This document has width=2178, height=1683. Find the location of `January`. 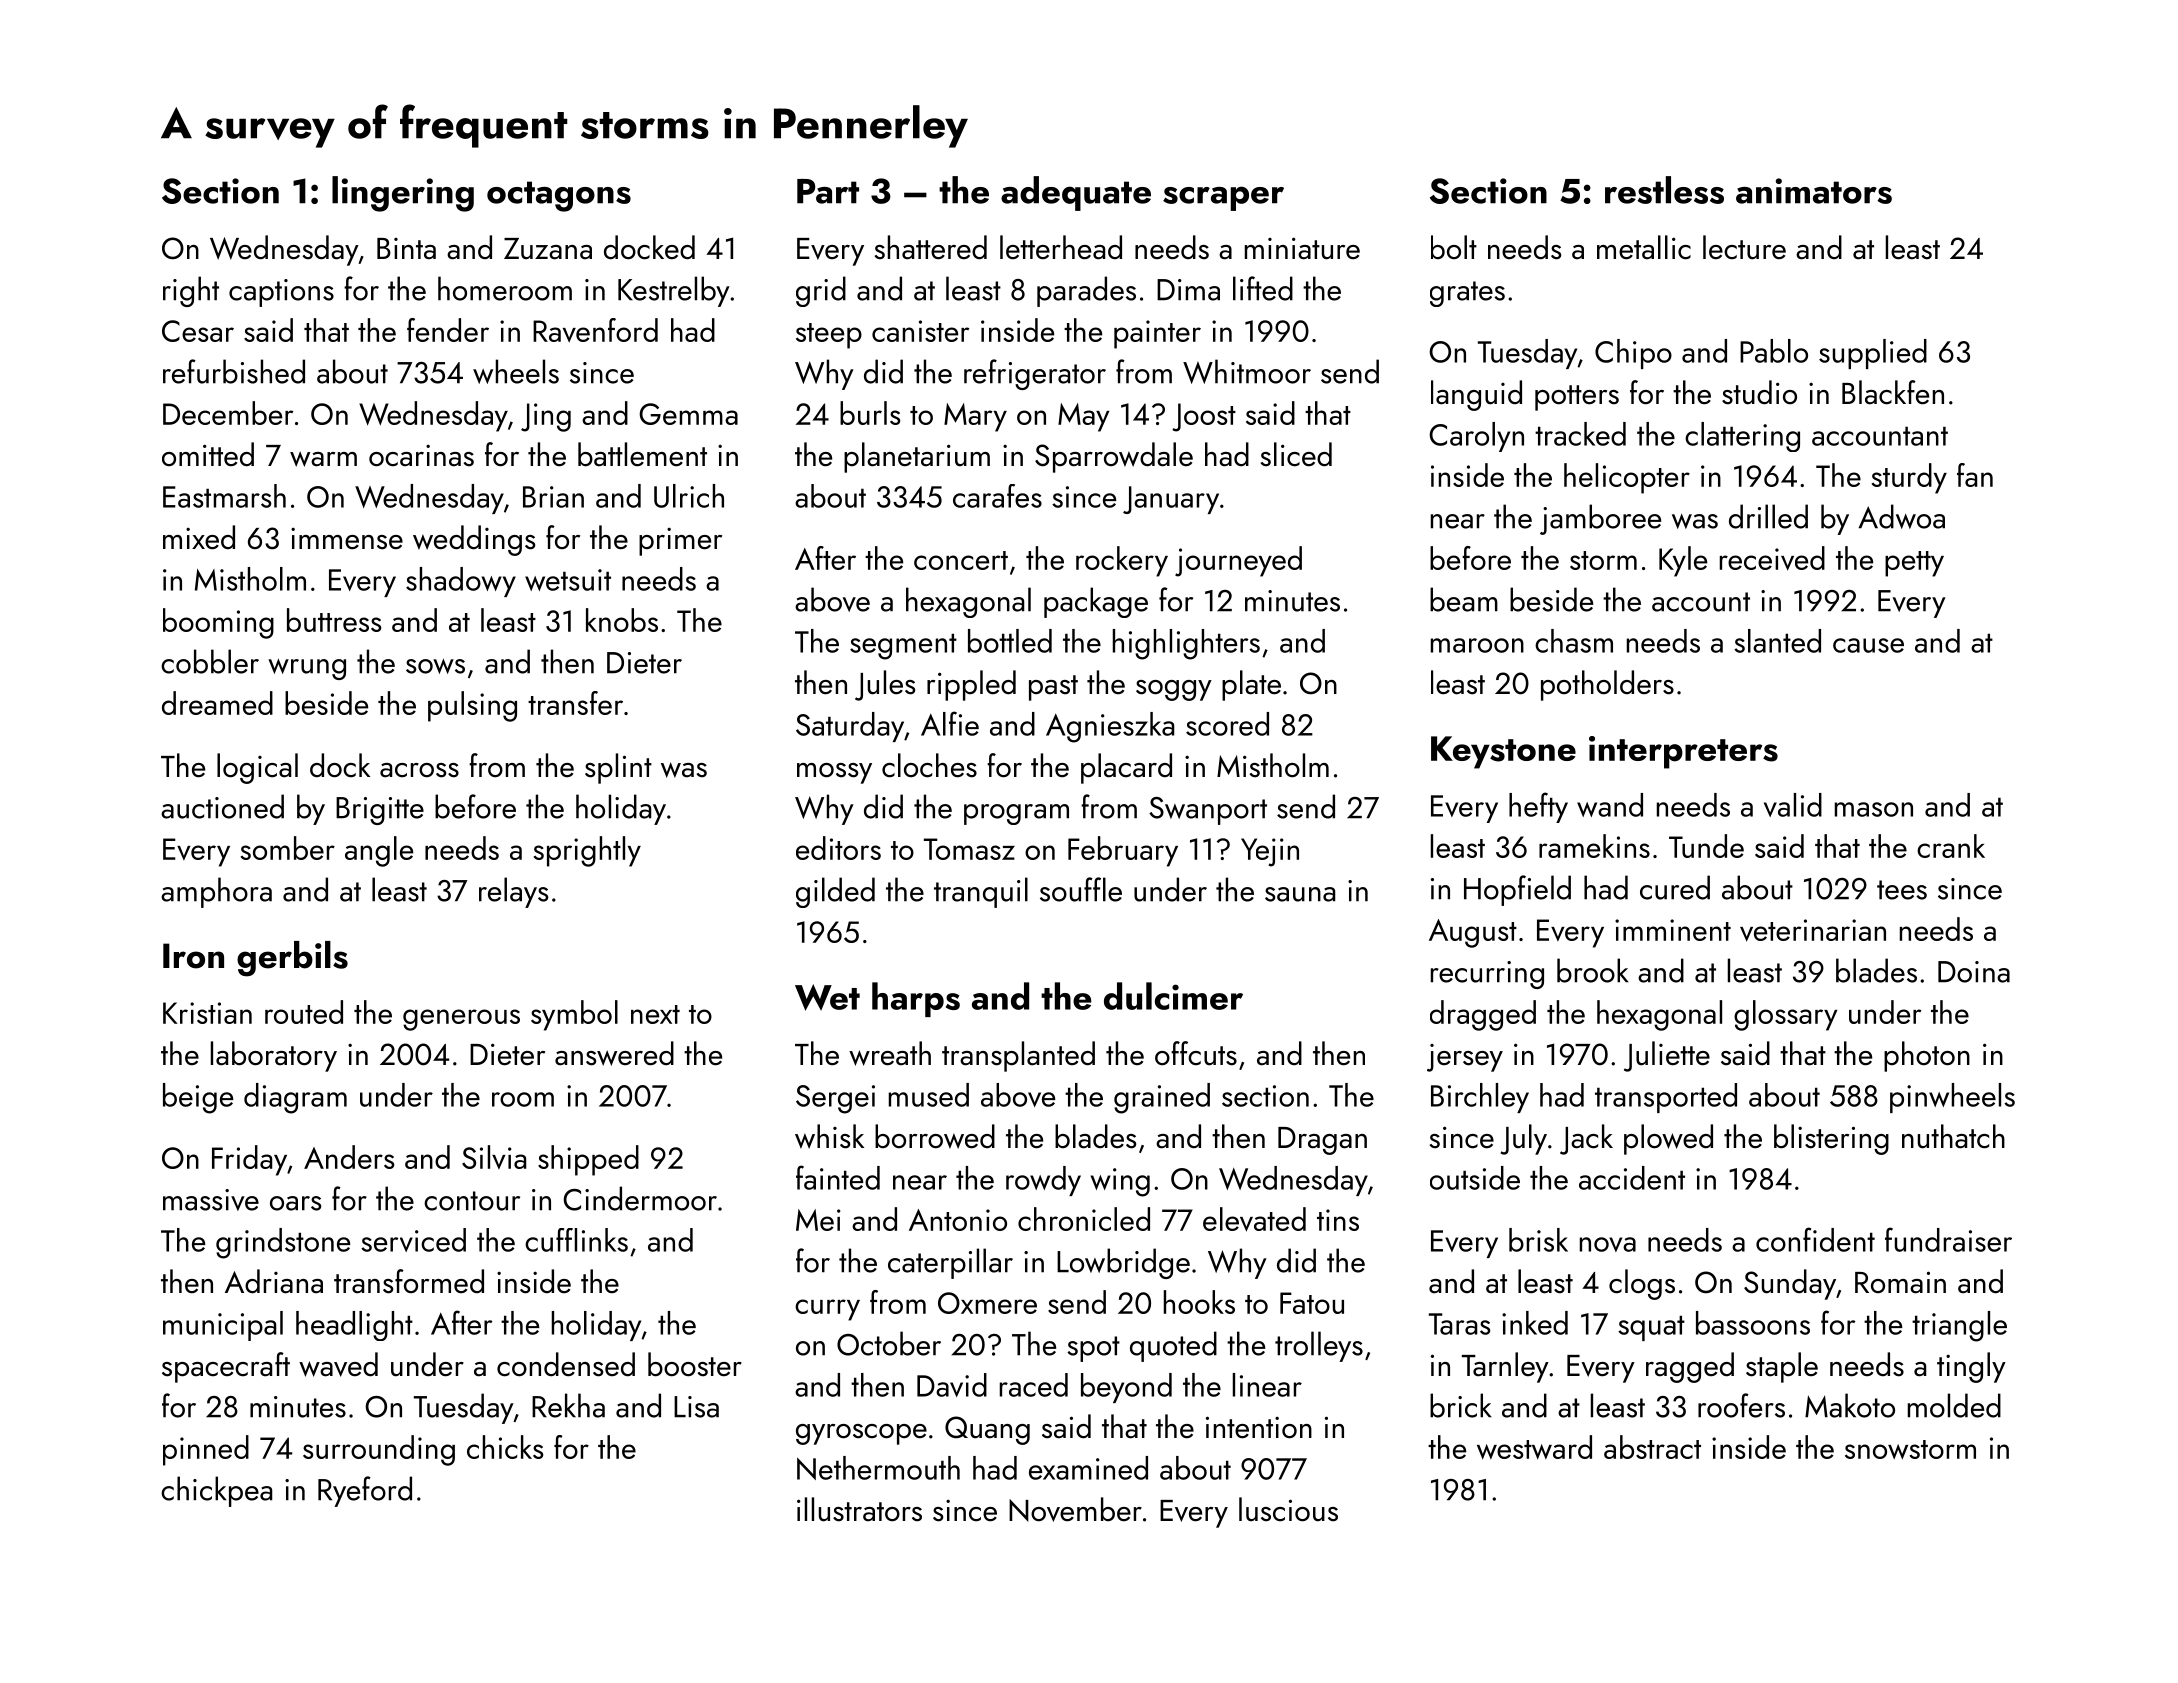

January is located at coordinates (1171, 500).
